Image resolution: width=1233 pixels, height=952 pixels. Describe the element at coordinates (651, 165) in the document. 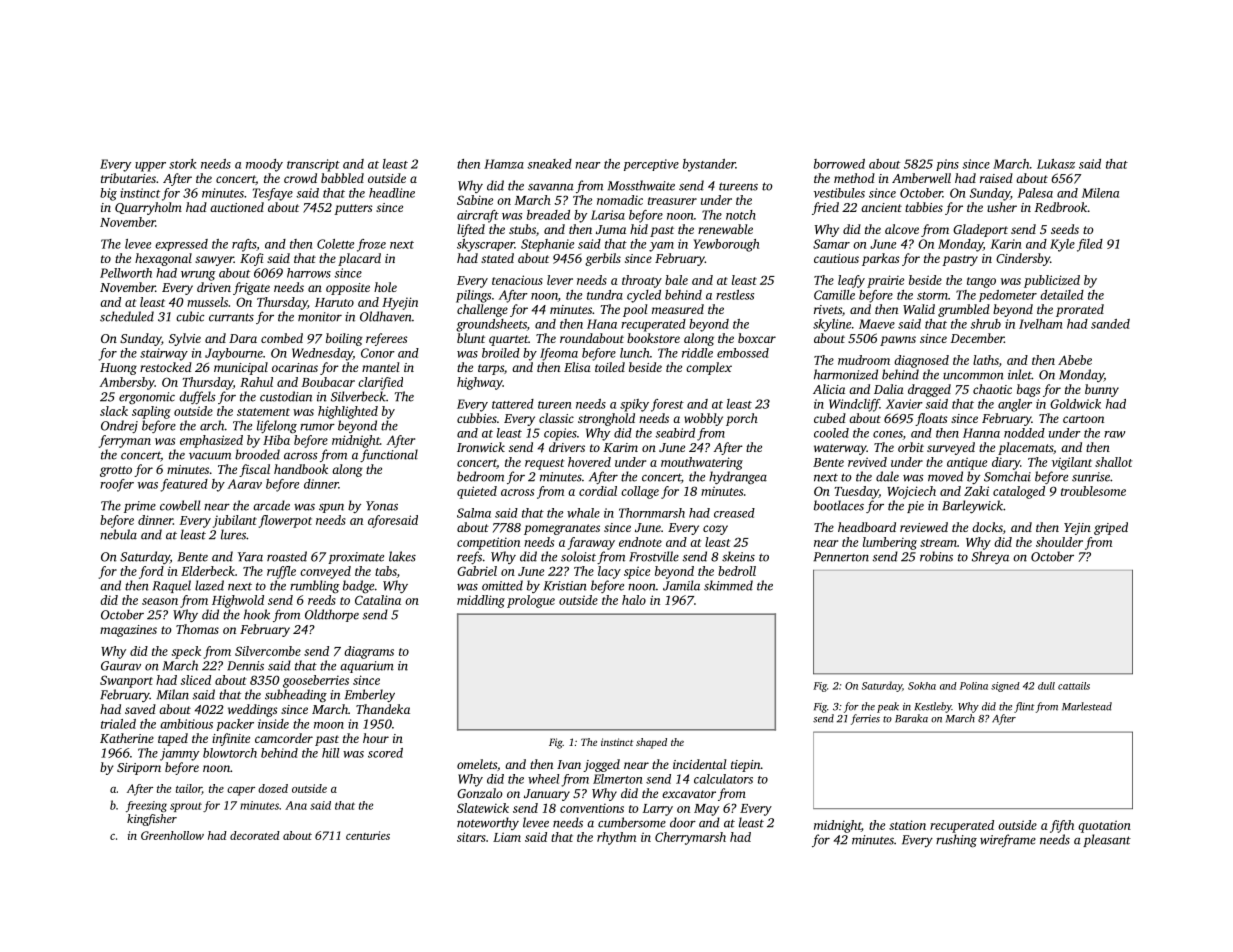

I see `perceptive` at that location.
